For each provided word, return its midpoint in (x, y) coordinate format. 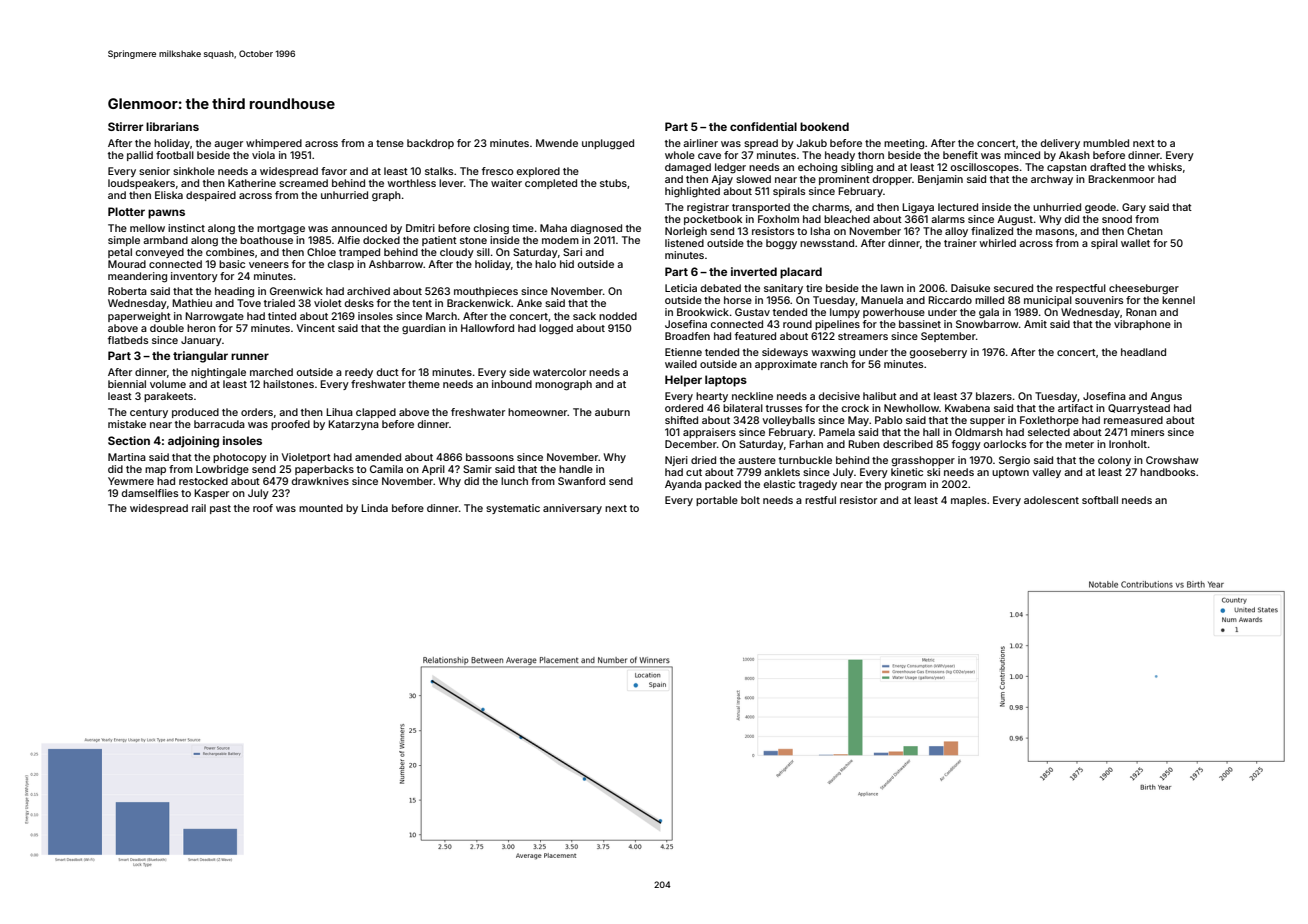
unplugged (608, 144)
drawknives (320, 481)
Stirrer (126, 126)
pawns (166, 214)
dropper (892, 180)
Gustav (752, 312)
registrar (708, 208)
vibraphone (1142, 325)
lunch (514, 481)
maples (968, 501)
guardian (424, 329)
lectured (958, 207)
